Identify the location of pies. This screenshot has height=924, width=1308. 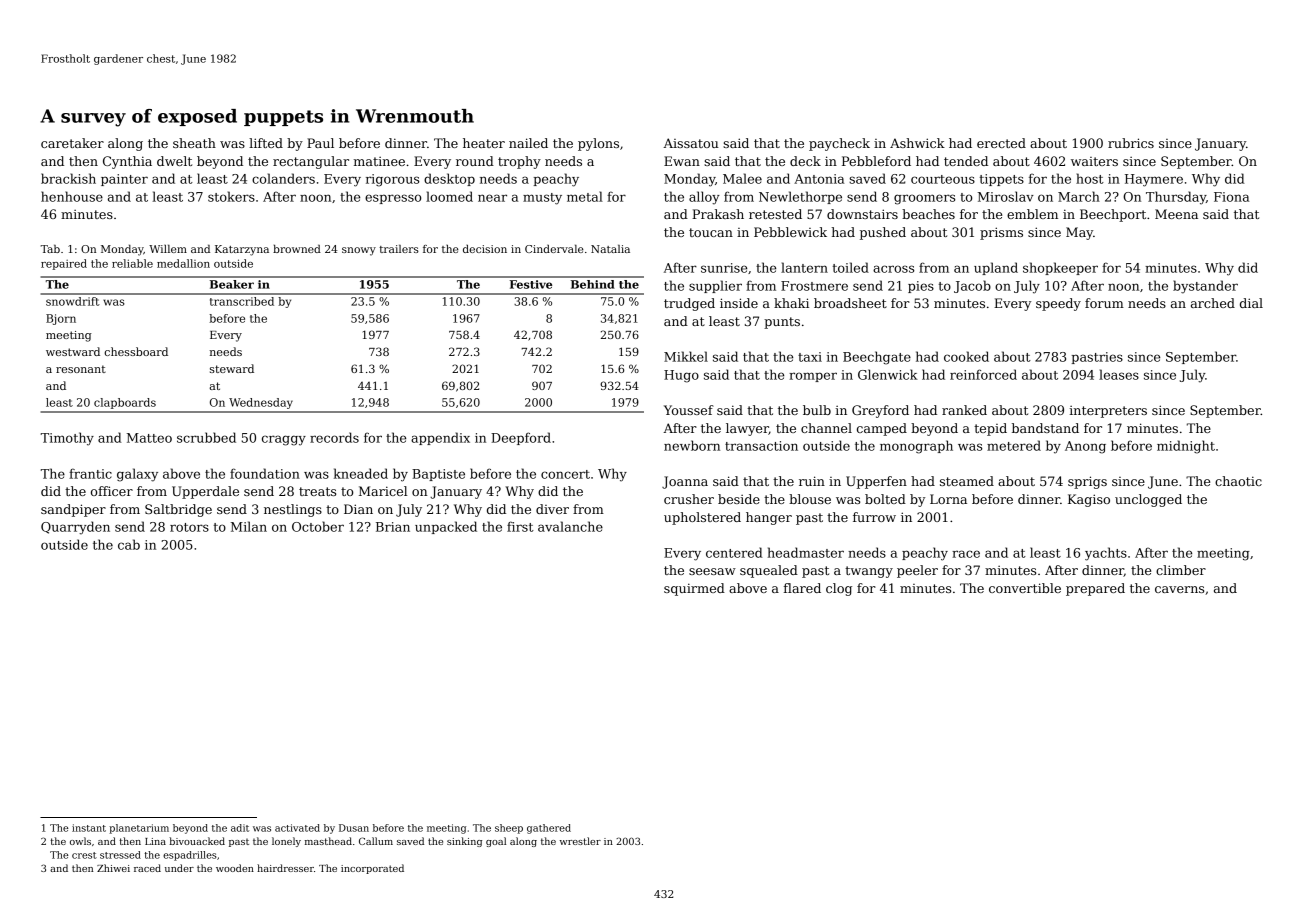
(921, 287).
